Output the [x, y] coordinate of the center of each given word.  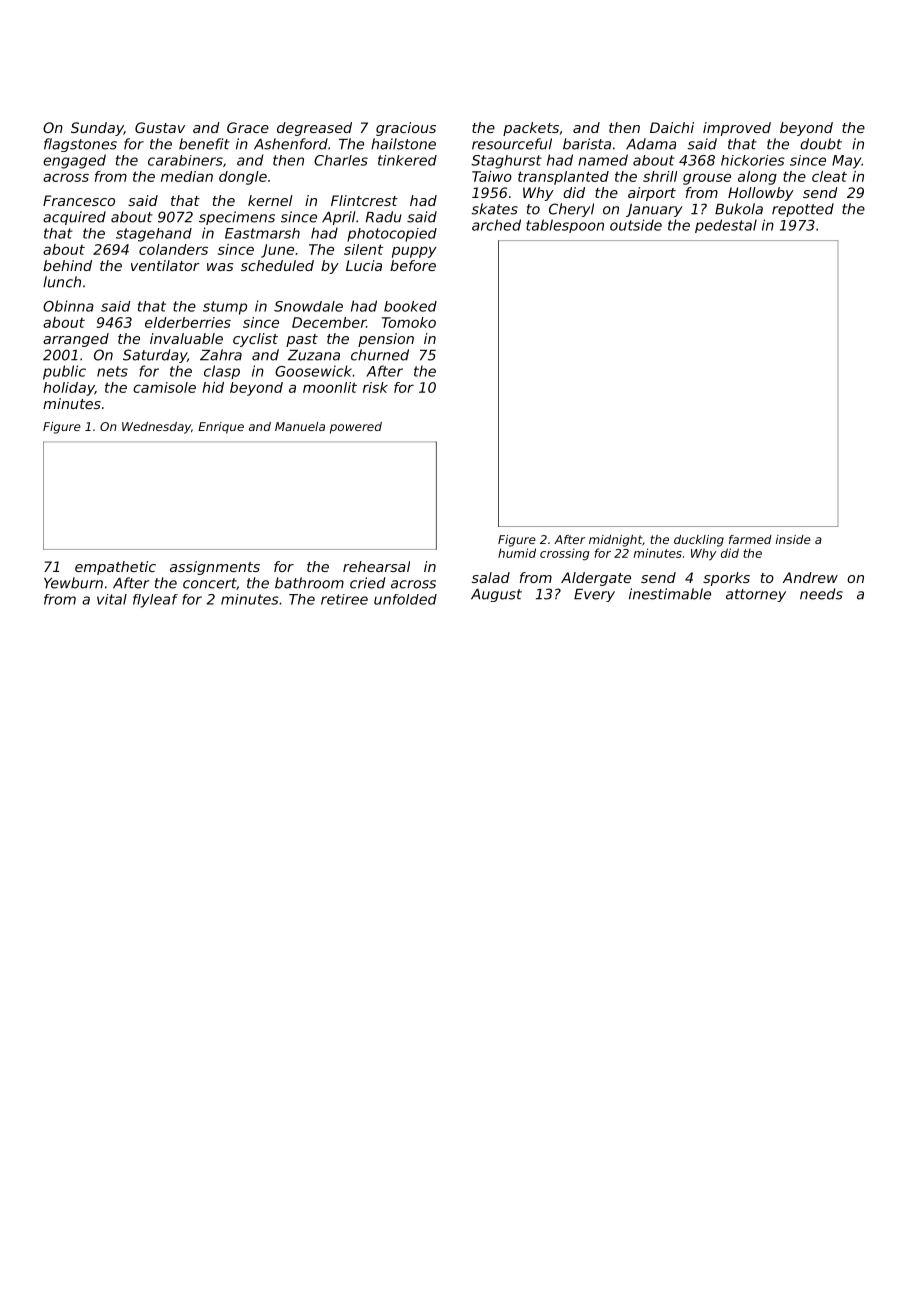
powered [356, 428]
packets [531, 129]
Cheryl [571, 210]
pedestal [726, 226]
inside [793, 539]
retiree [344, 599]
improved [737, 129]
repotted [803, 210]
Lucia [364, 265]
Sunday [97, 129]
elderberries [188, 322]
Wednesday [156, 428]
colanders [173, 249]
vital [112, 599]
